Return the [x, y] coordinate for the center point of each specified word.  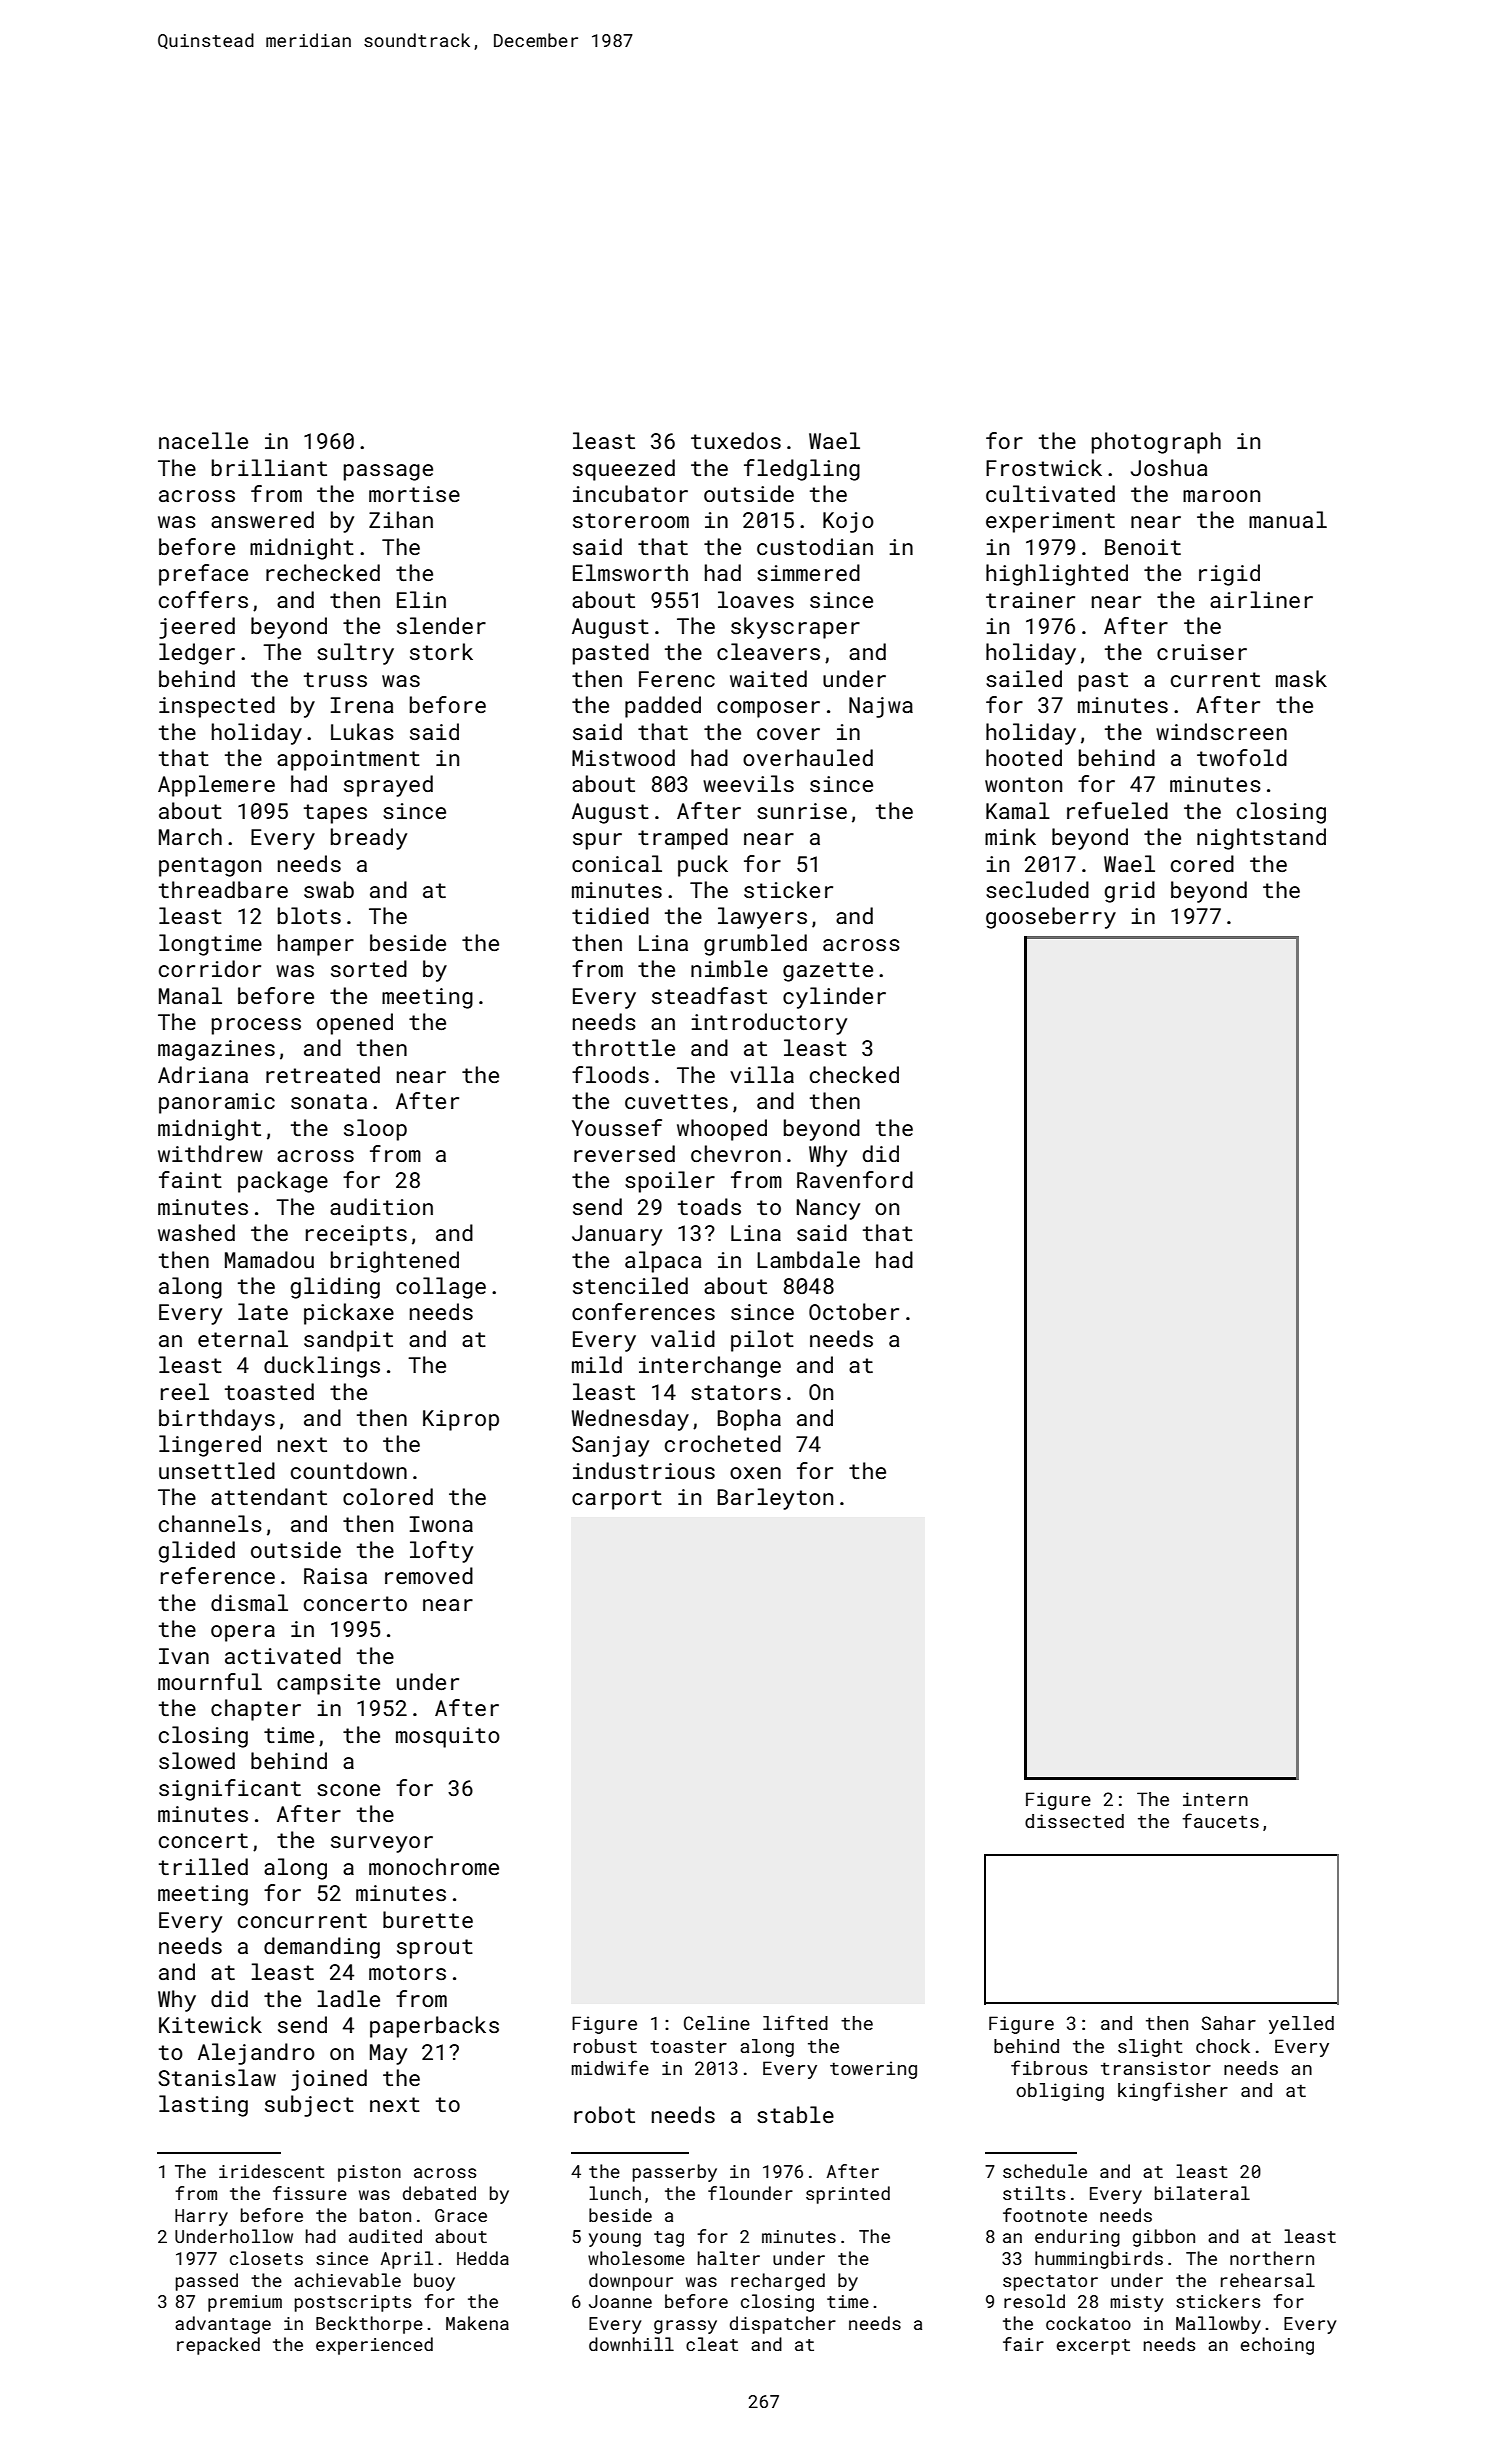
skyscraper [795, 628]
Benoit [1143, 547]
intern [1215, 1799]
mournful [210, 1681]
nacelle [203, 440]
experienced [374, 2346]
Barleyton [775, 1499]
